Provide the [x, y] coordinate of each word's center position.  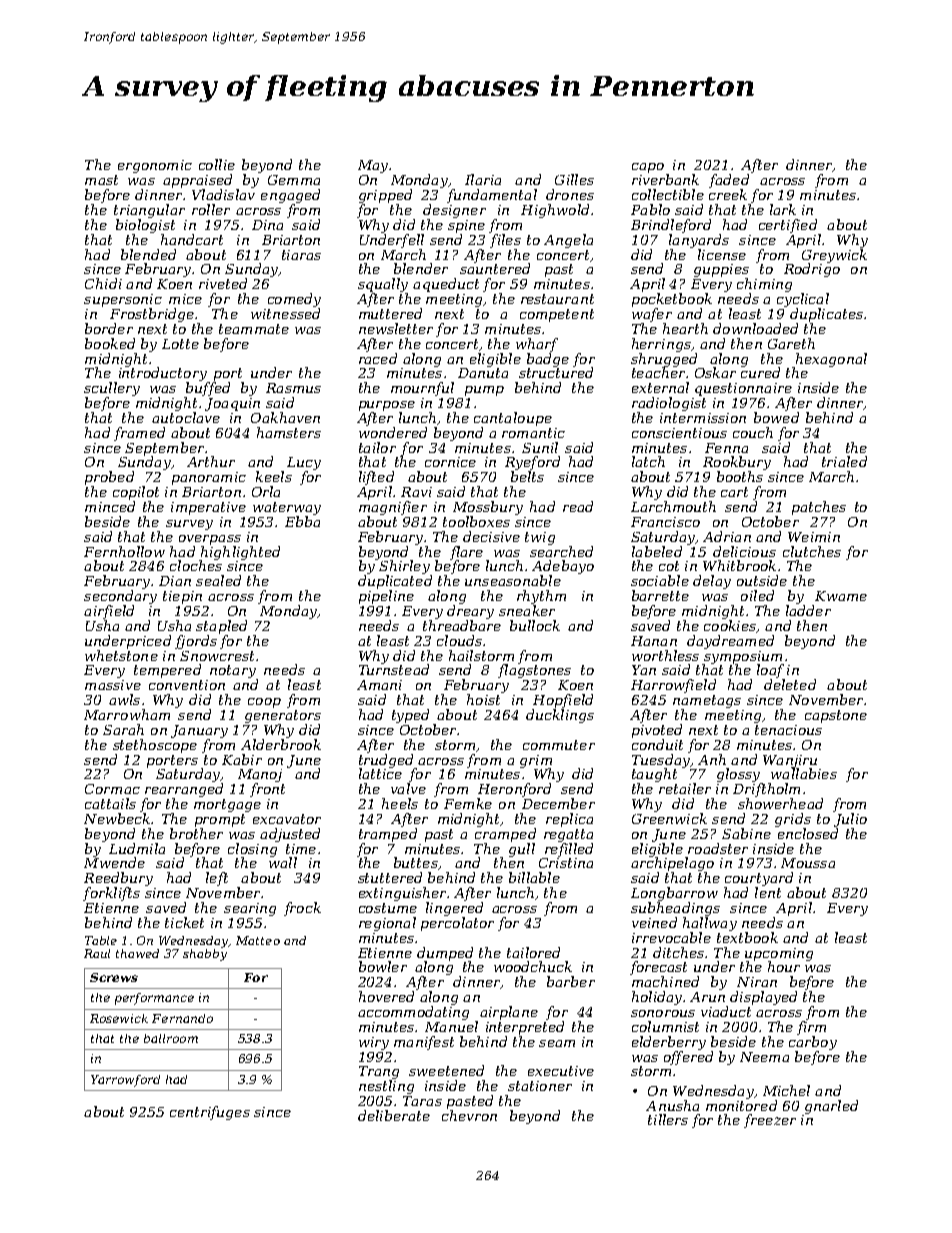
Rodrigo [812, 270]
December [558, 803]
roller [211, 209]
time [301, 849]
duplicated [395, 582]
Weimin [814, 537]
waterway [287, 508]
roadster [718, 848]
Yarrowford [125, 1081]
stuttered [390, 877]
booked [110, 343]
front [267, 790]
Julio [850, 820]
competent [557, 315]
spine [466, 226]
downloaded [755, 328]
